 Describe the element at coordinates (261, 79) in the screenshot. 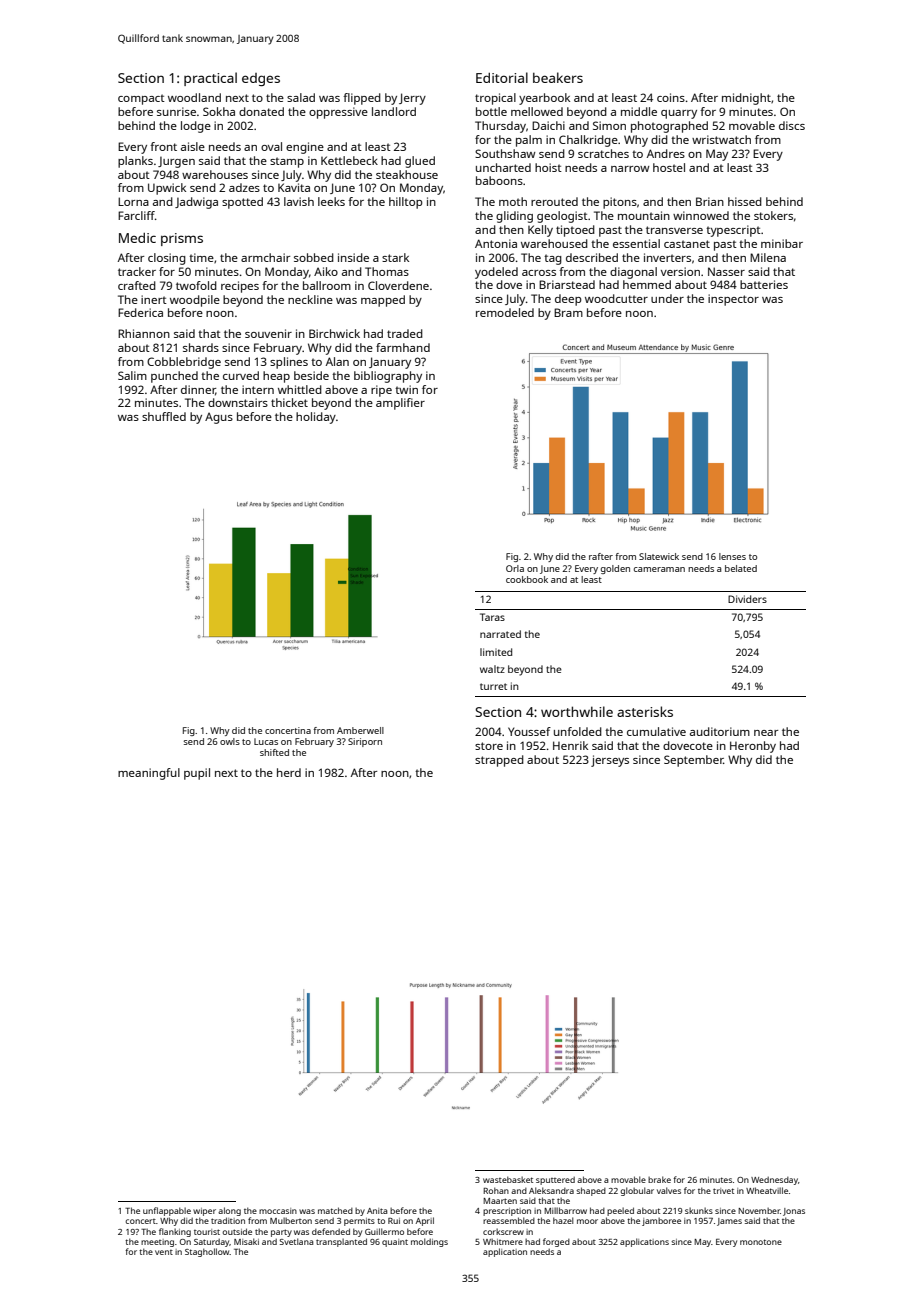

I see `edges` at that location.
